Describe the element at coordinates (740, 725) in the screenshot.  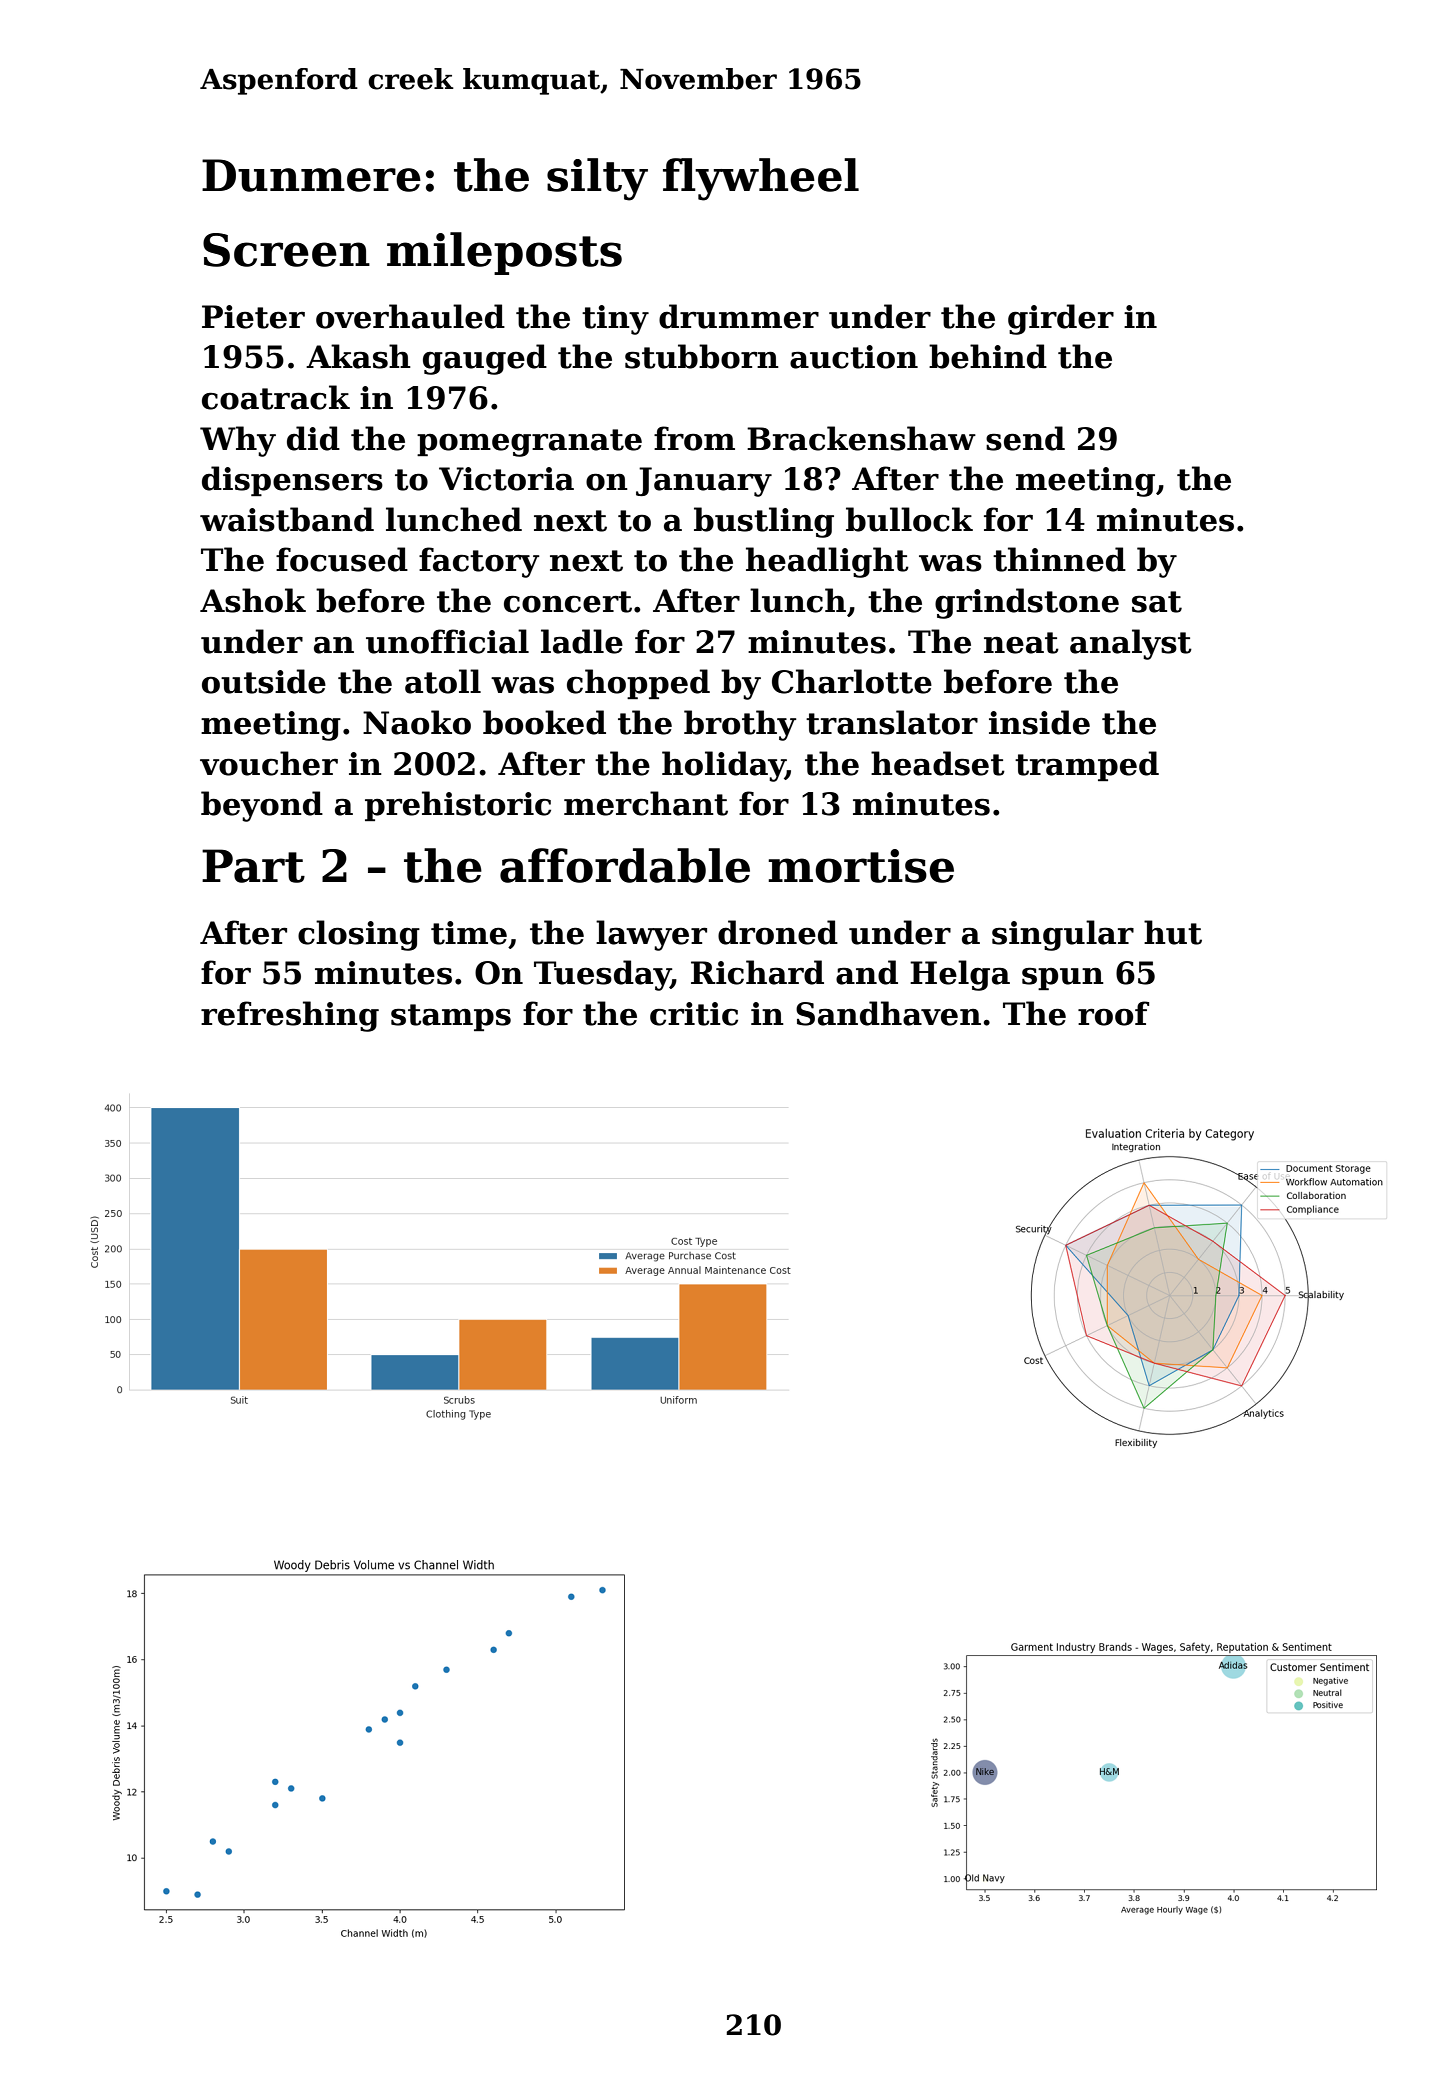
I see `brothy` at that location.
